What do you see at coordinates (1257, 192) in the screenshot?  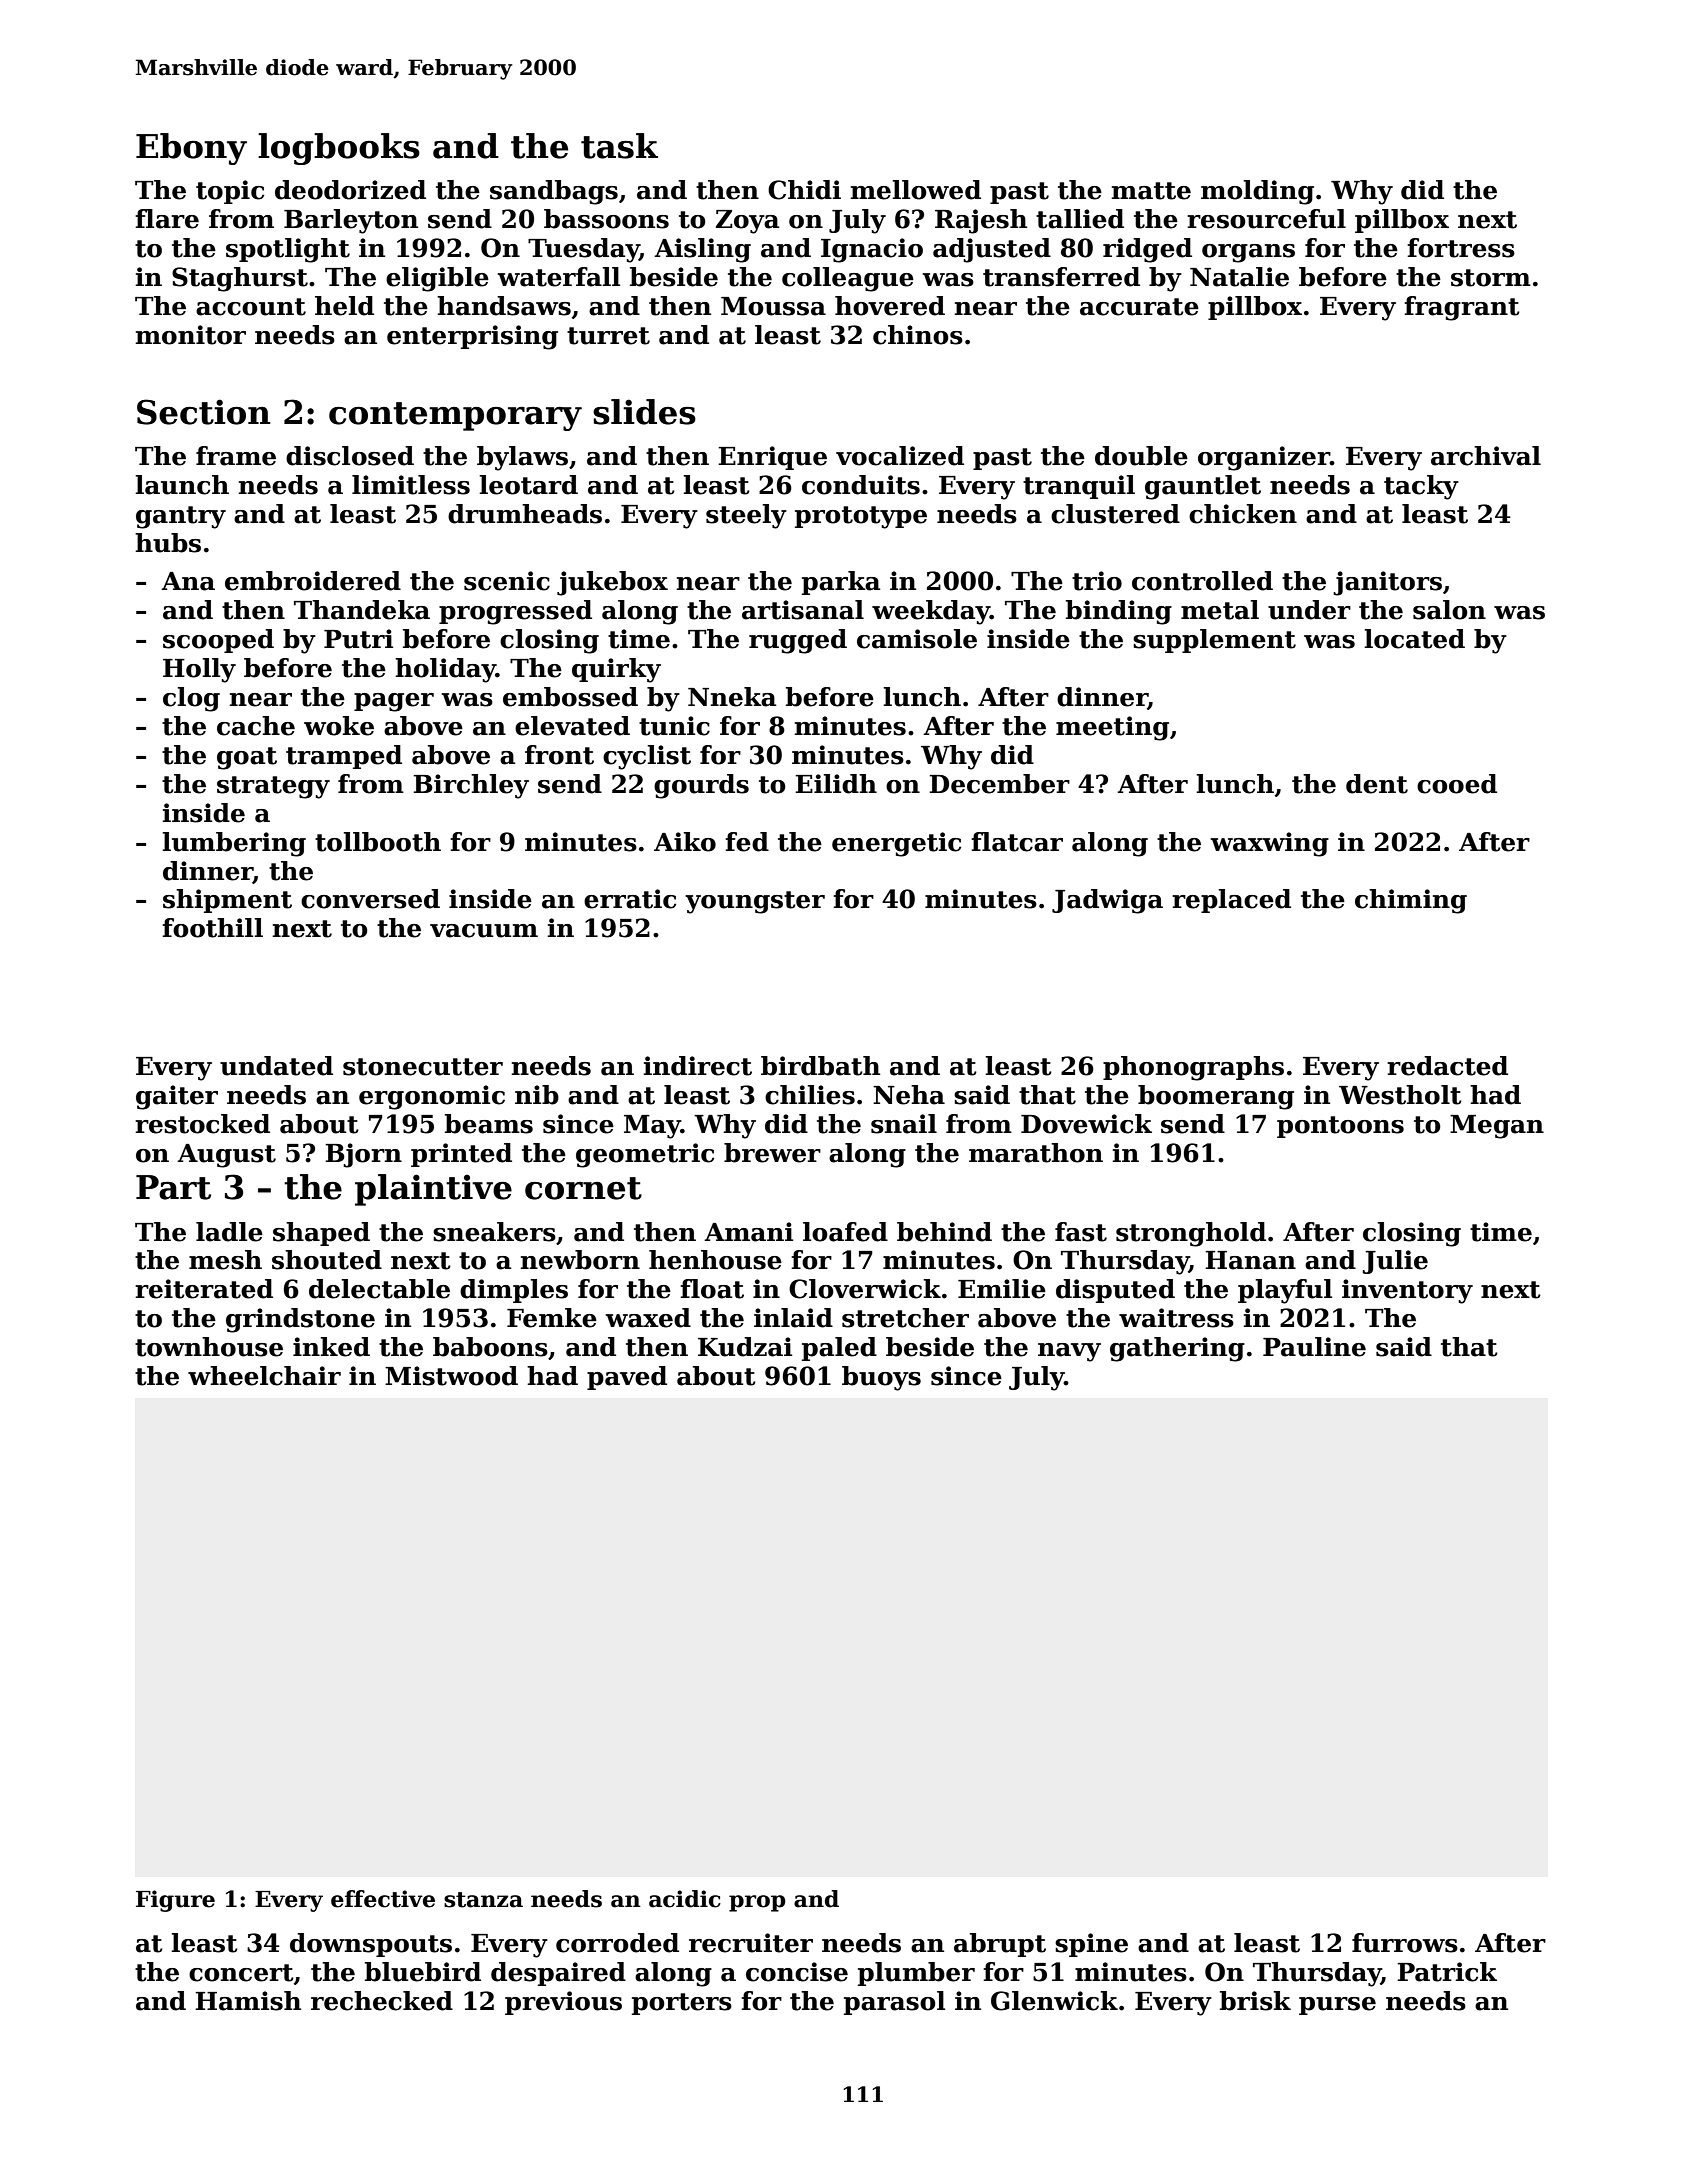 I see `molding` at bounding box center [1257, 192].
